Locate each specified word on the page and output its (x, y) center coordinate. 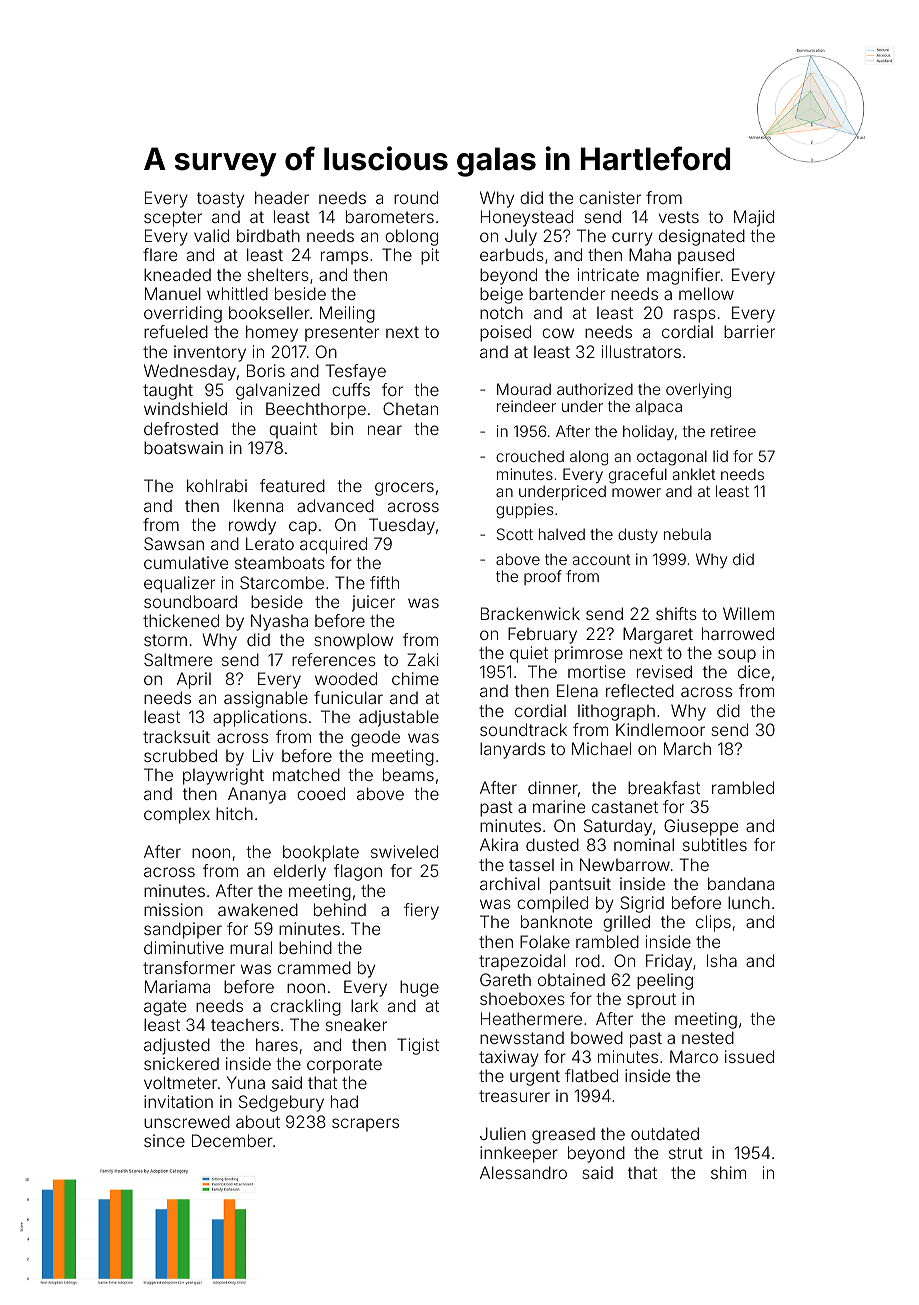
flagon (358, 872)
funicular (348, 697)
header (282, 197)
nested (708, 1037)
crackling (306, 1007)
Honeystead (527, 218)
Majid (754, 218)
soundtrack (523, 729)
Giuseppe (701, 827)
